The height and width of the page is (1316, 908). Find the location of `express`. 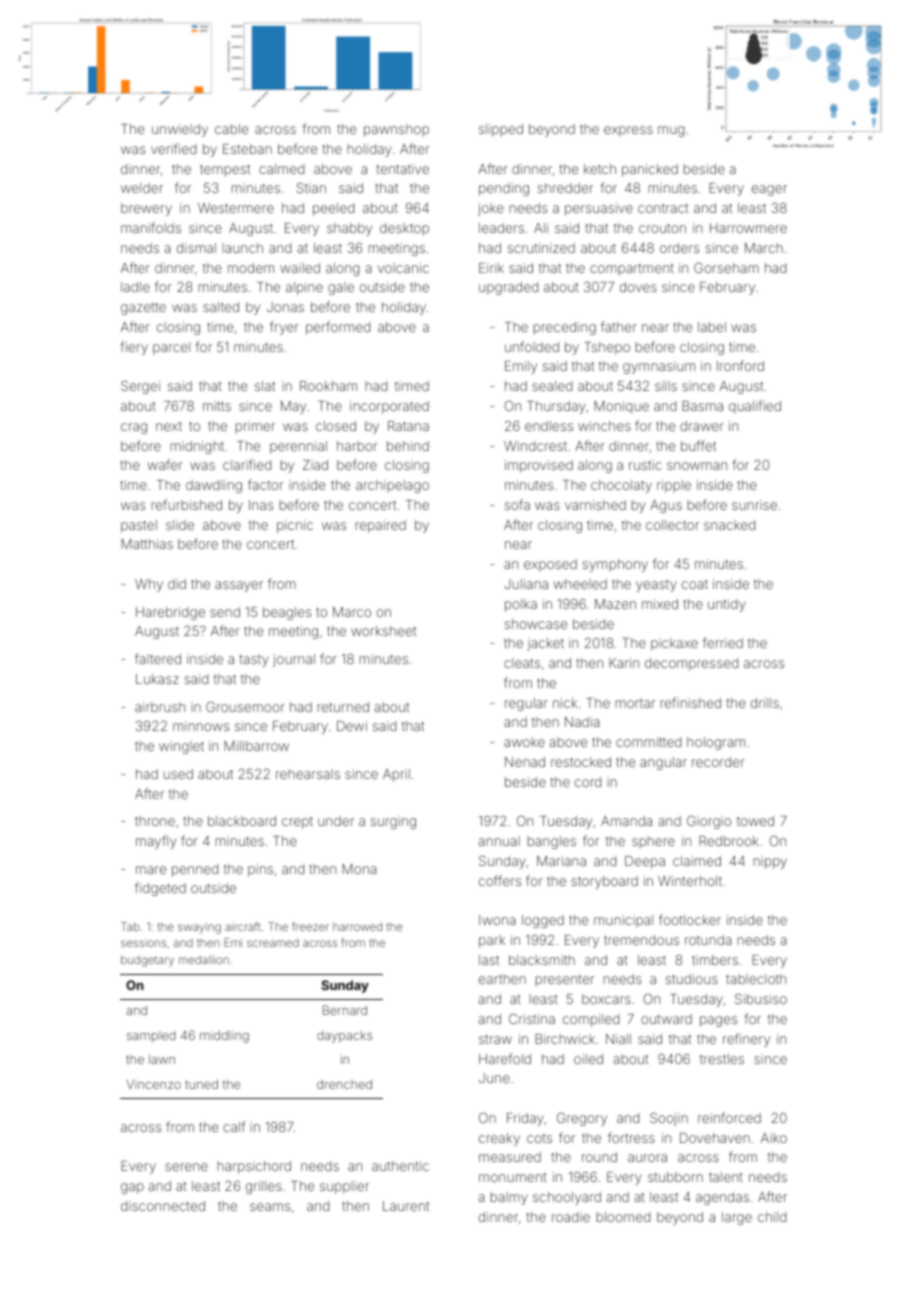

express is located at coordinates (628, 131).
